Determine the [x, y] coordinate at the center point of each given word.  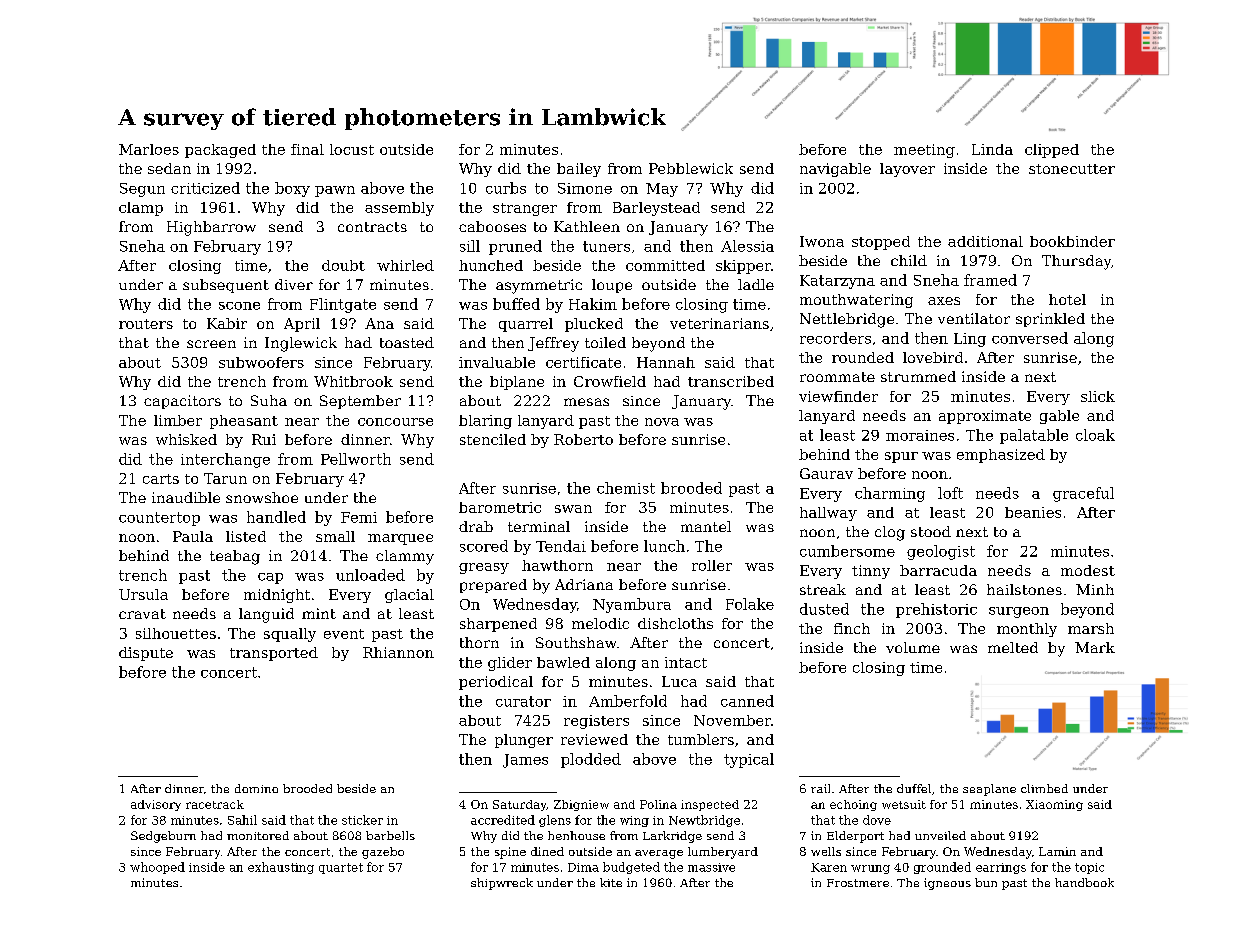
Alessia [747, 246]
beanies [1033, 512]
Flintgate [343, 305]
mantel [706, 526]
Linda [992, 149]
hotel [1067, 299]
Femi [359, 517]
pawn [335, 191]
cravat [142, 614]
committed [665, 265]
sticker [362, 820]
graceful [1083, 494]
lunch [664, 546]
